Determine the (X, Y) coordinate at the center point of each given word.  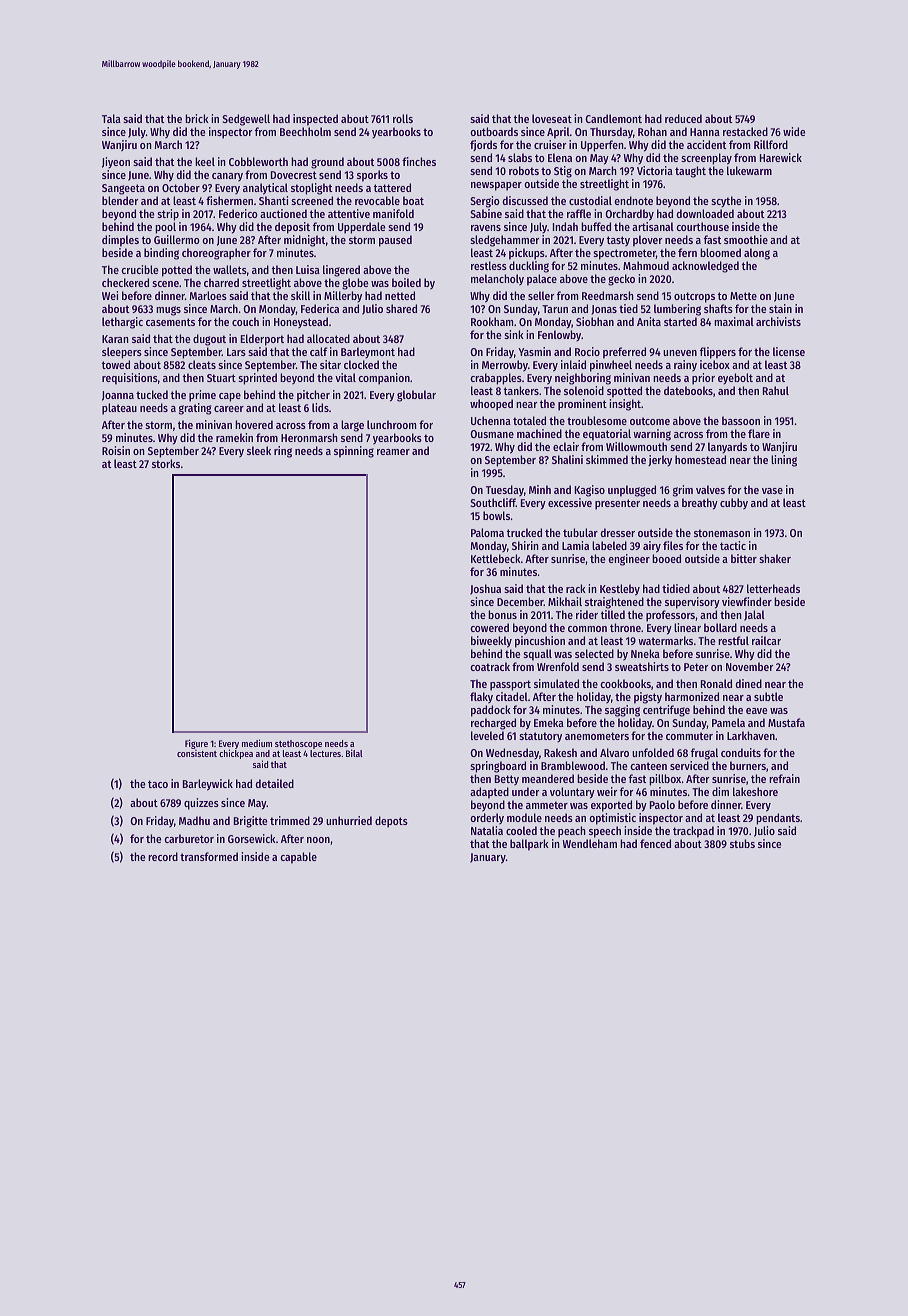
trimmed (290, 820)
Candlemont (613, 118)
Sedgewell (246, 120)
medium (257, 743)
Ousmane (492, 434)
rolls (403, 118)
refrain (784, 778)
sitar (330, 364)
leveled (487, 735)
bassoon (741, 420)
